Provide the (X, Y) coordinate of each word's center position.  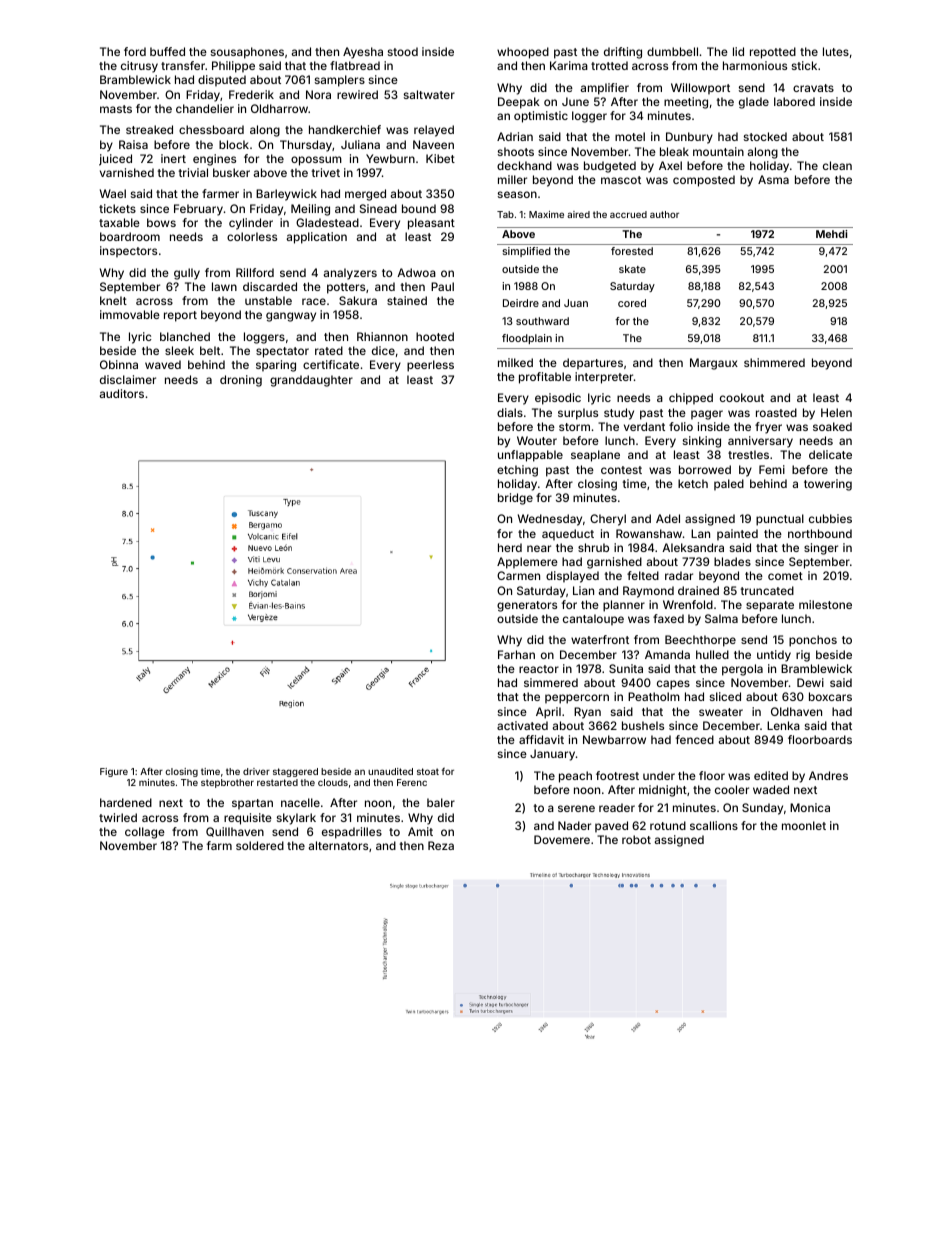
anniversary (760, 442)
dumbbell (672, 51)
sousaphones (247, 53)
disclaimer (128, 379)
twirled (118, 817)
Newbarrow (614, 739)
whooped (523, 53)
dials (510, 412)
